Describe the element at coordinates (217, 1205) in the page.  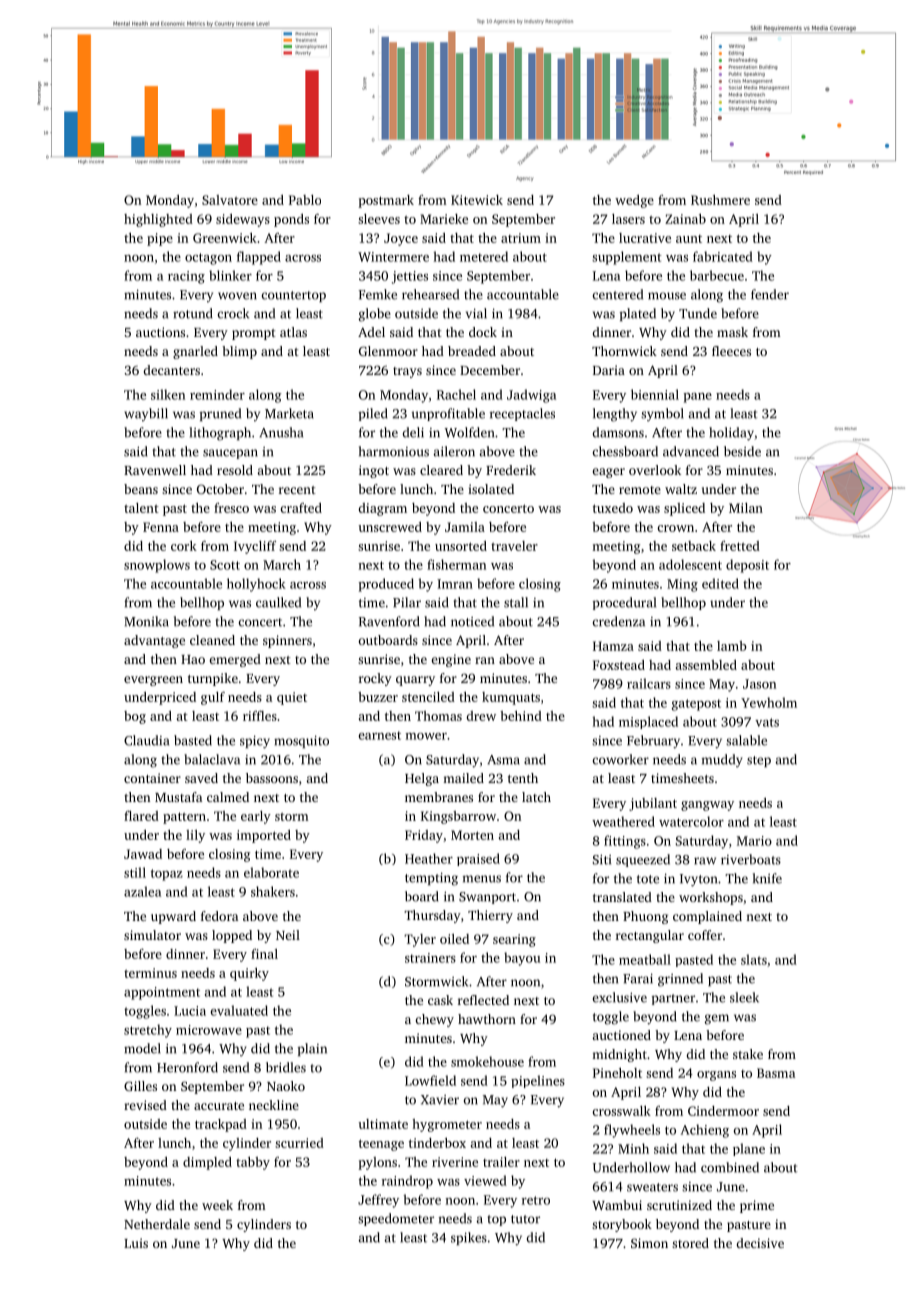
I see `week` at that location.
